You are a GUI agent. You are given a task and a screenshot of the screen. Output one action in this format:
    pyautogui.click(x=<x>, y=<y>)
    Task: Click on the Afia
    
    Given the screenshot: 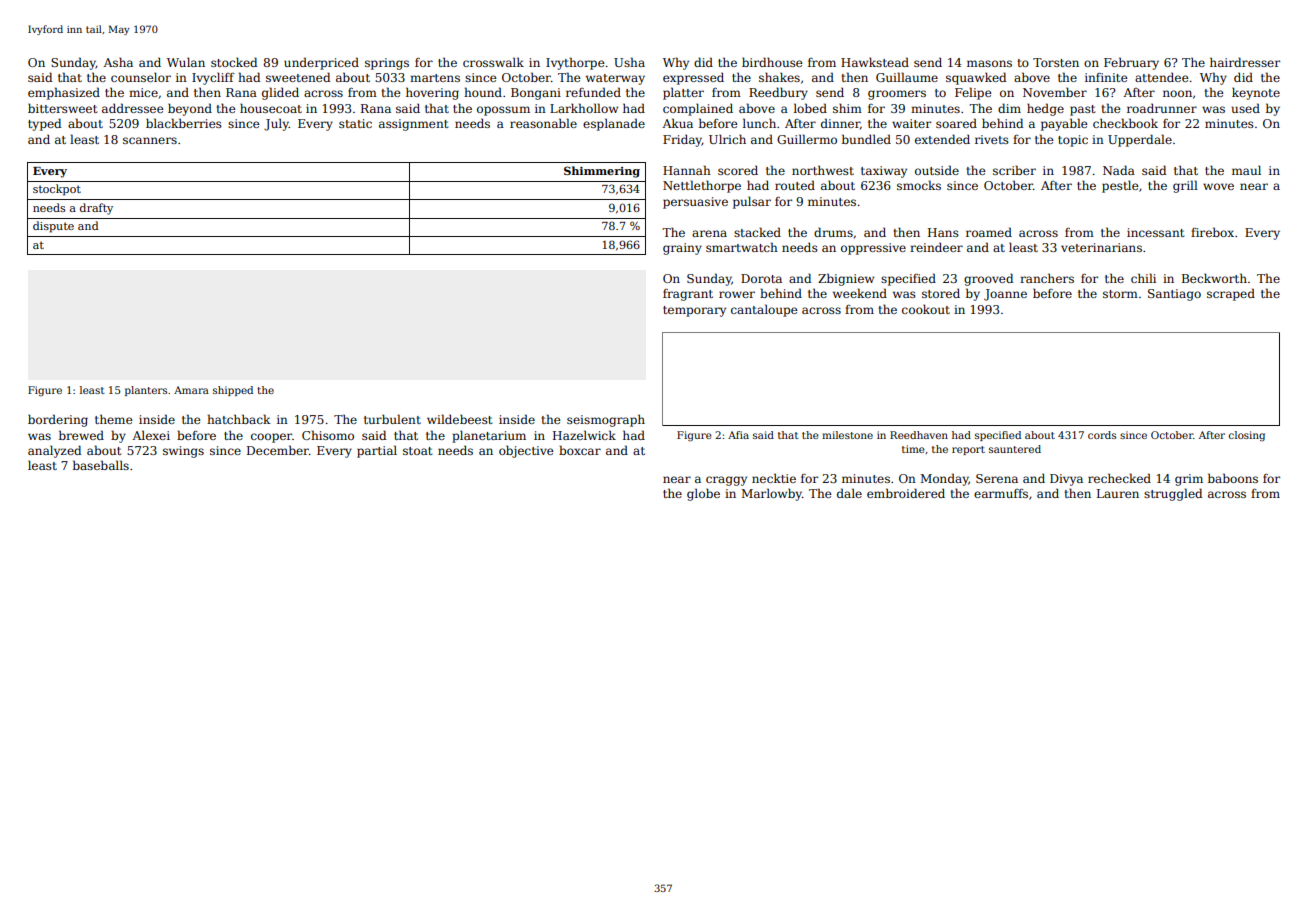 What is the action you would take?
    pyautogui.click(x=738, y=435)
